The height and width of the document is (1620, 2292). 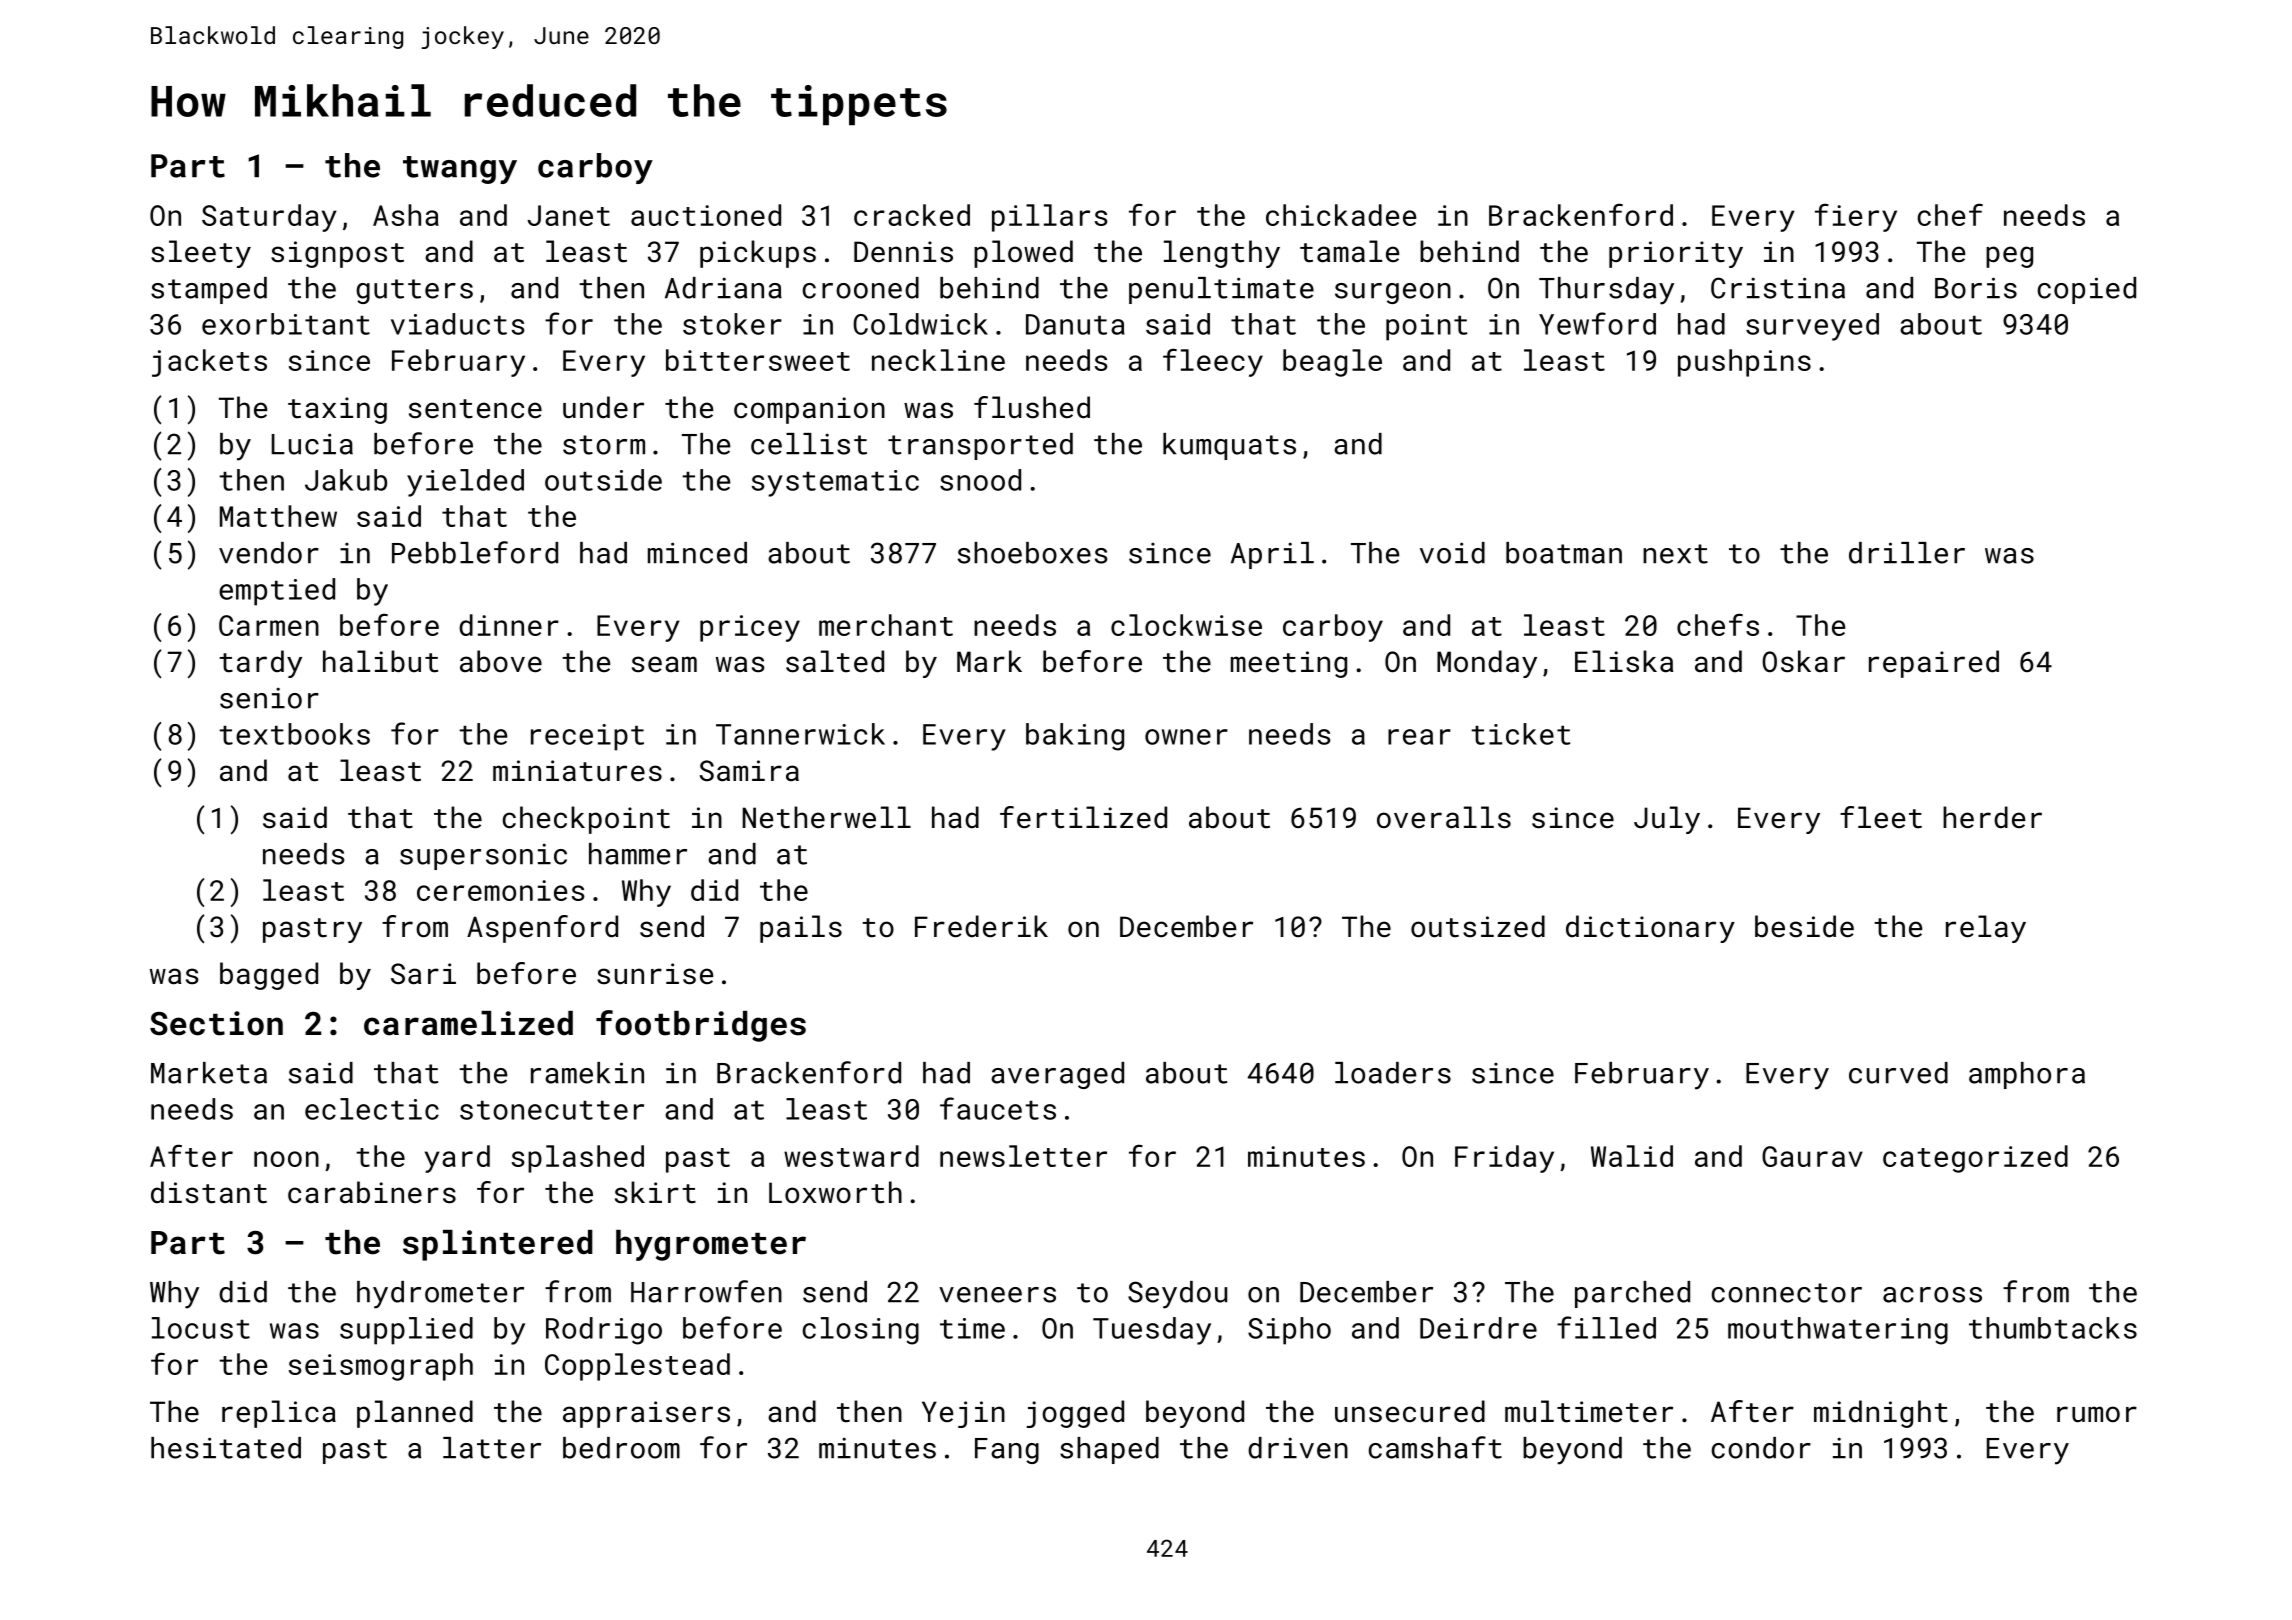 I want to click on yielded, so click(x=465, y=483).
